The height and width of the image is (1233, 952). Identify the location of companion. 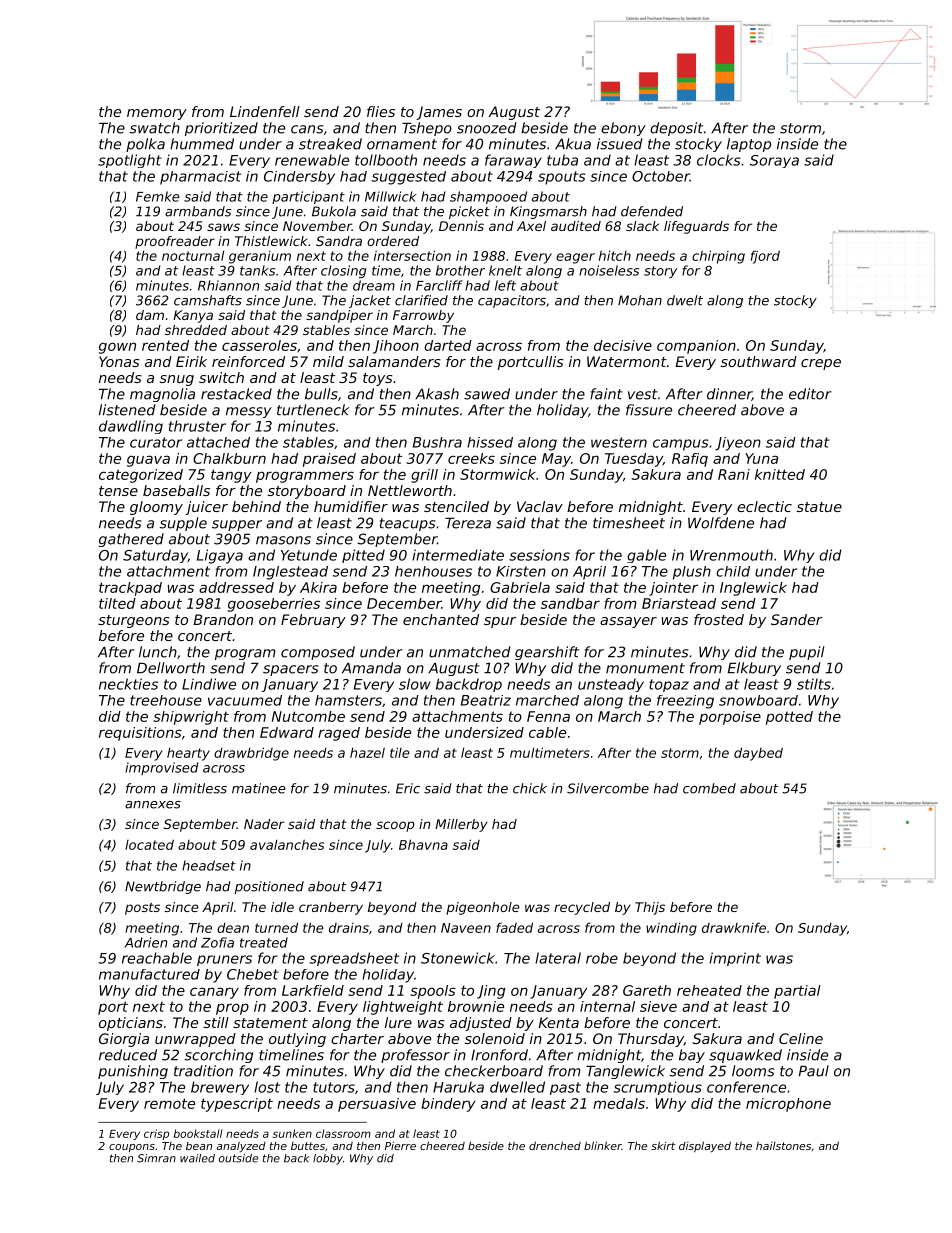
(696, 347).
